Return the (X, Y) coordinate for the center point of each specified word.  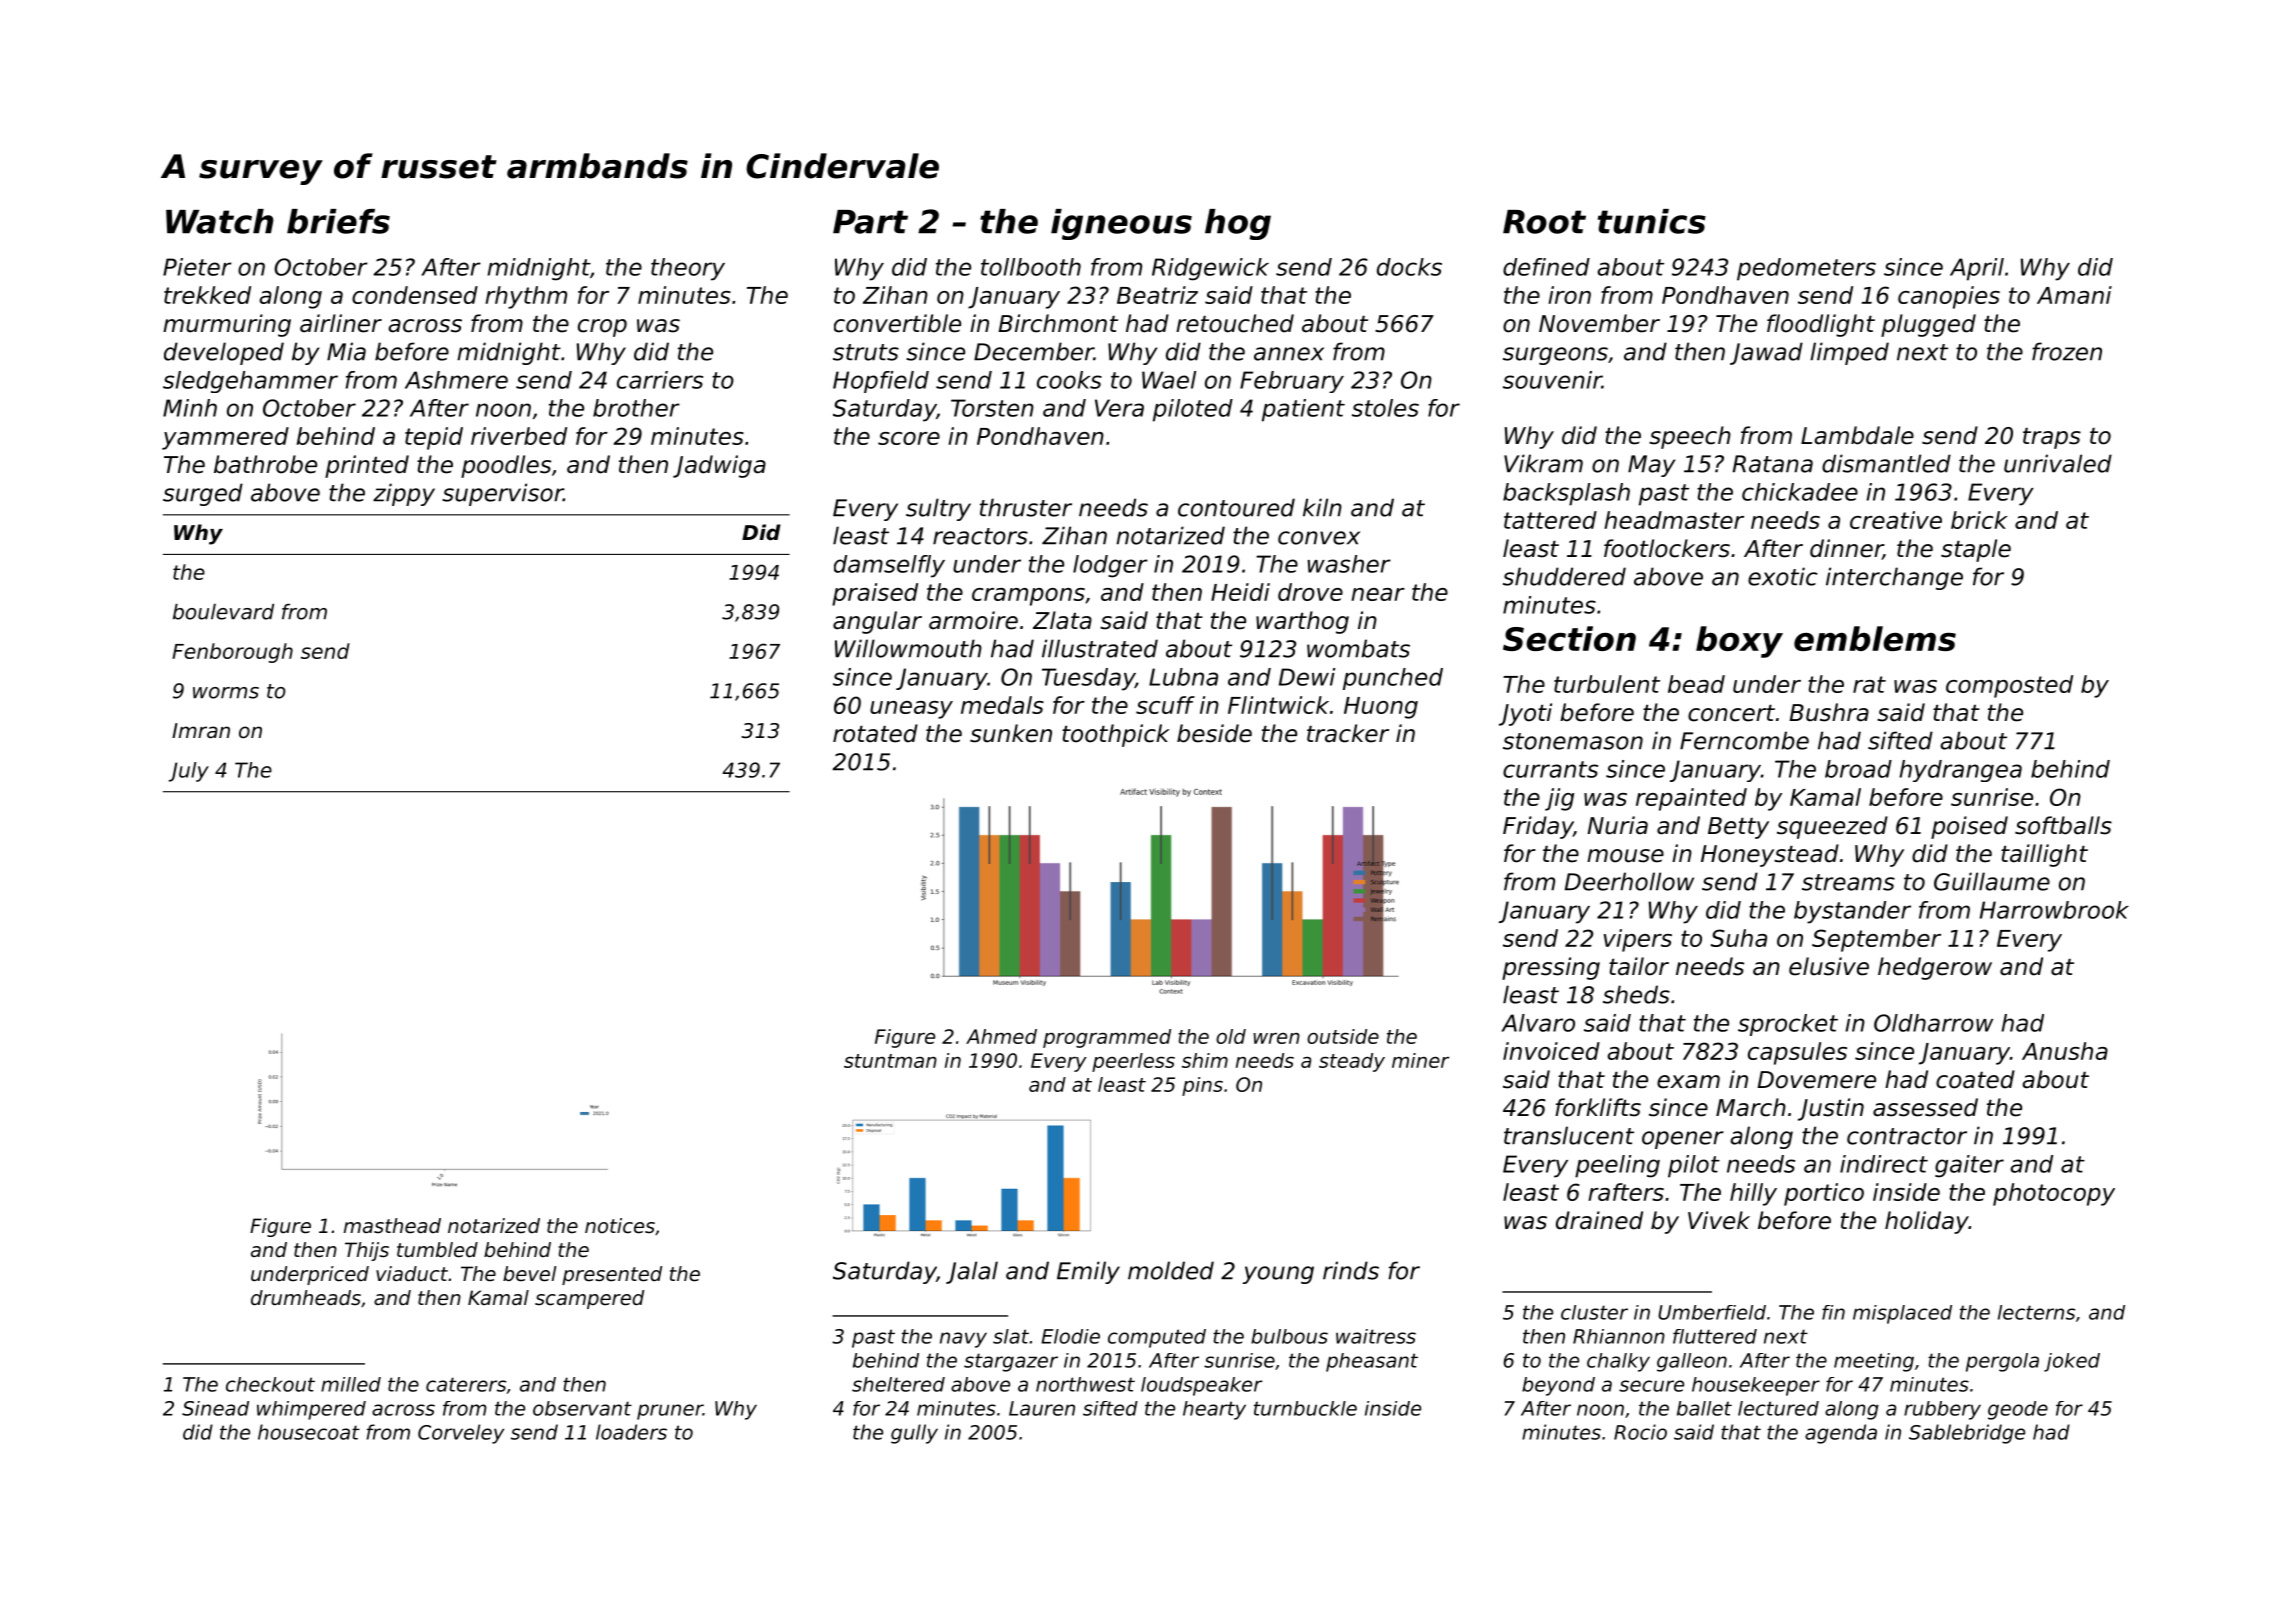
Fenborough (232, 653)
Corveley (461, 1434)
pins (1202, 1086)
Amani (2074, 295)
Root (1544, 222)
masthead (392, 1226)
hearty (1214, 1410)
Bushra (1829, 712)
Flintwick (1278, 705)
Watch (220, 221)
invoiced (1551, 1051)
